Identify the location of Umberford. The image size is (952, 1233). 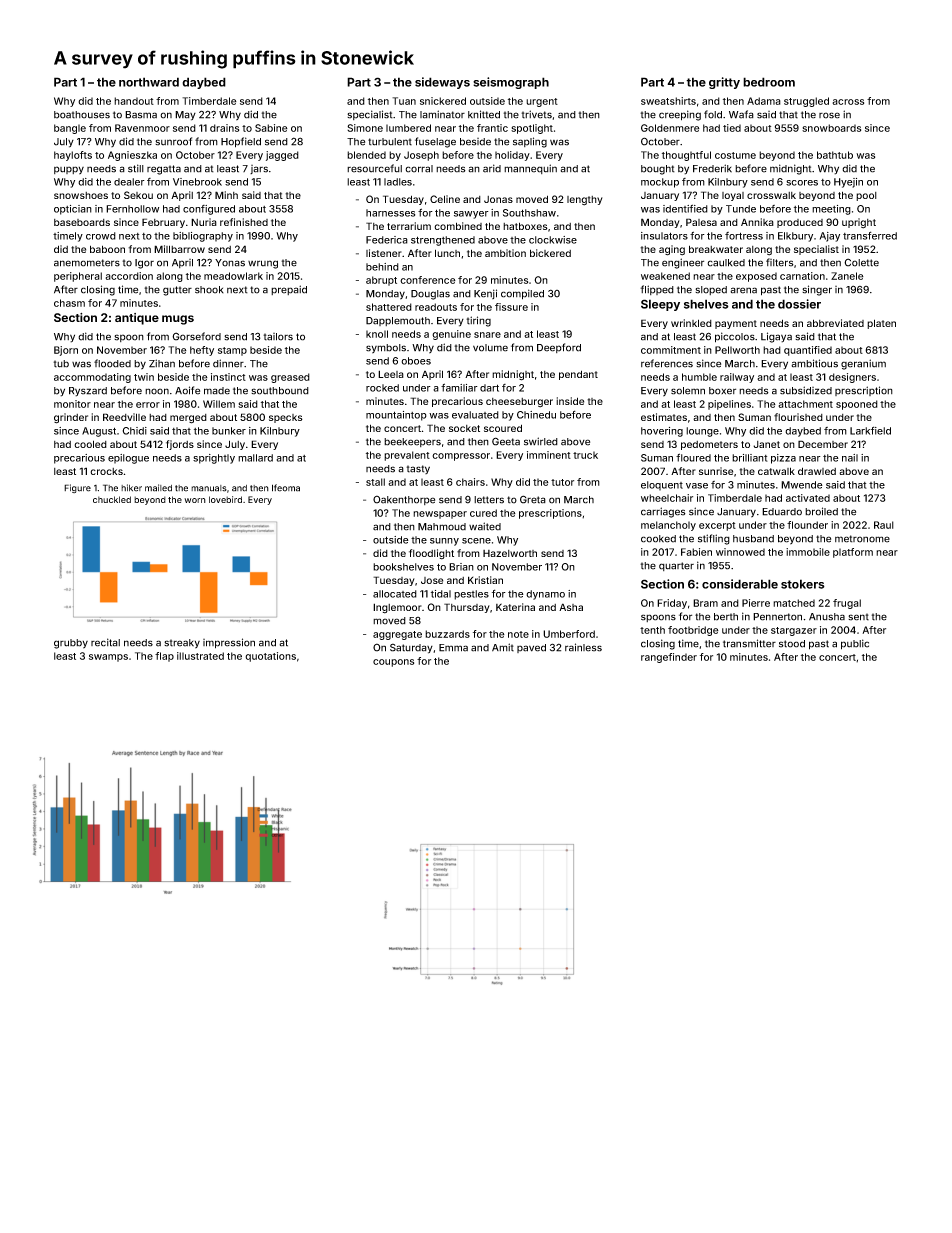
(569, 634).
